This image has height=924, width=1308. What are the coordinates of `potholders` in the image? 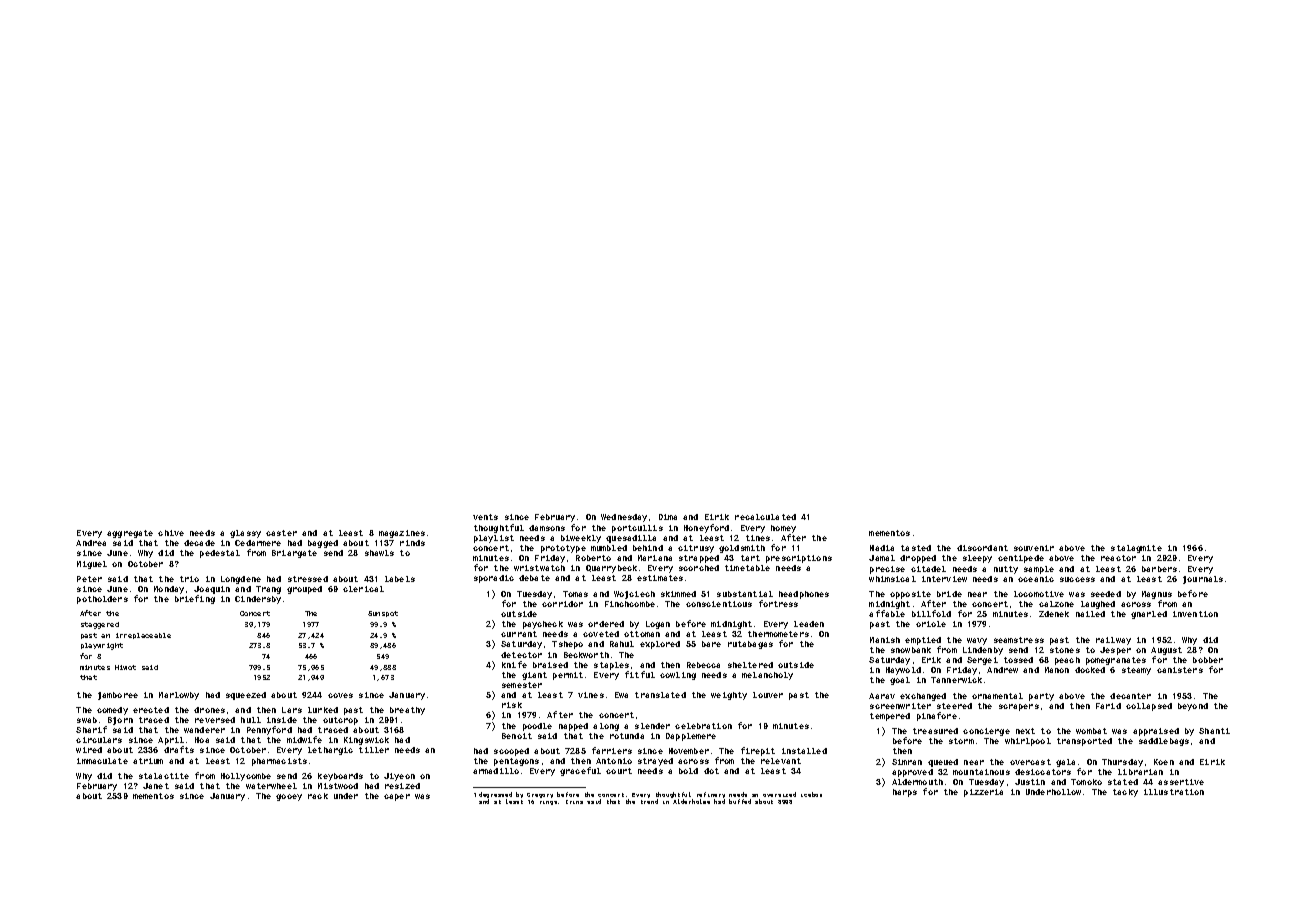 It's located at (102, 600).
